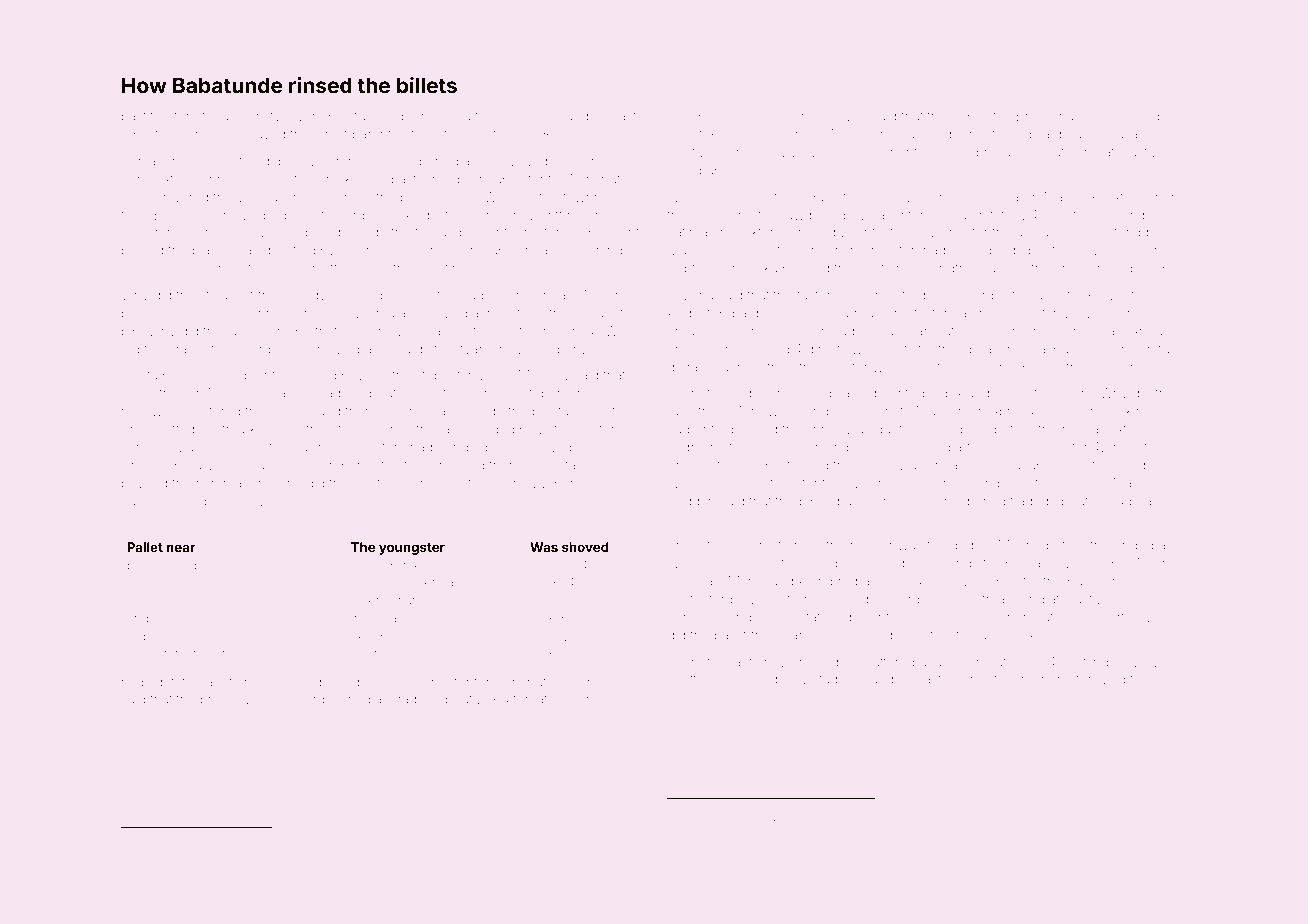 This page has height=924, width=1308. Describe the element at coordinates (185, 313) in the page. I see `emailed` at that location.
